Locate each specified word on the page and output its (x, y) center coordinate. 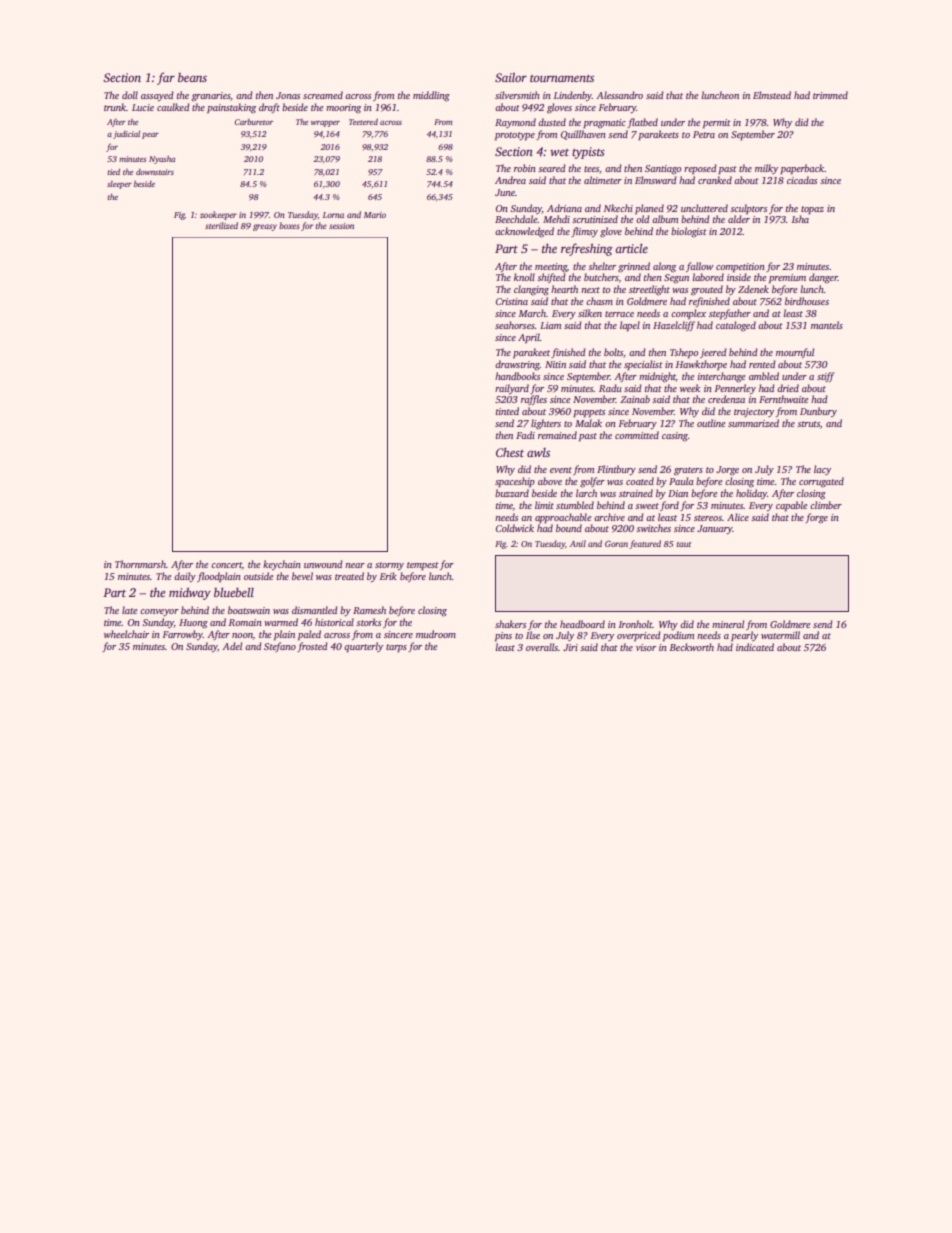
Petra (704, 134)
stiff (825, 377)
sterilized (221, 225)
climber (826, 505)
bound (569, 528)
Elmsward (656, 180)
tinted (507, 411)
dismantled (315, 610)
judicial (126, 135)
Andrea (510, 180)
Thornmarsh (140, 564)
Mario (375, 215)
